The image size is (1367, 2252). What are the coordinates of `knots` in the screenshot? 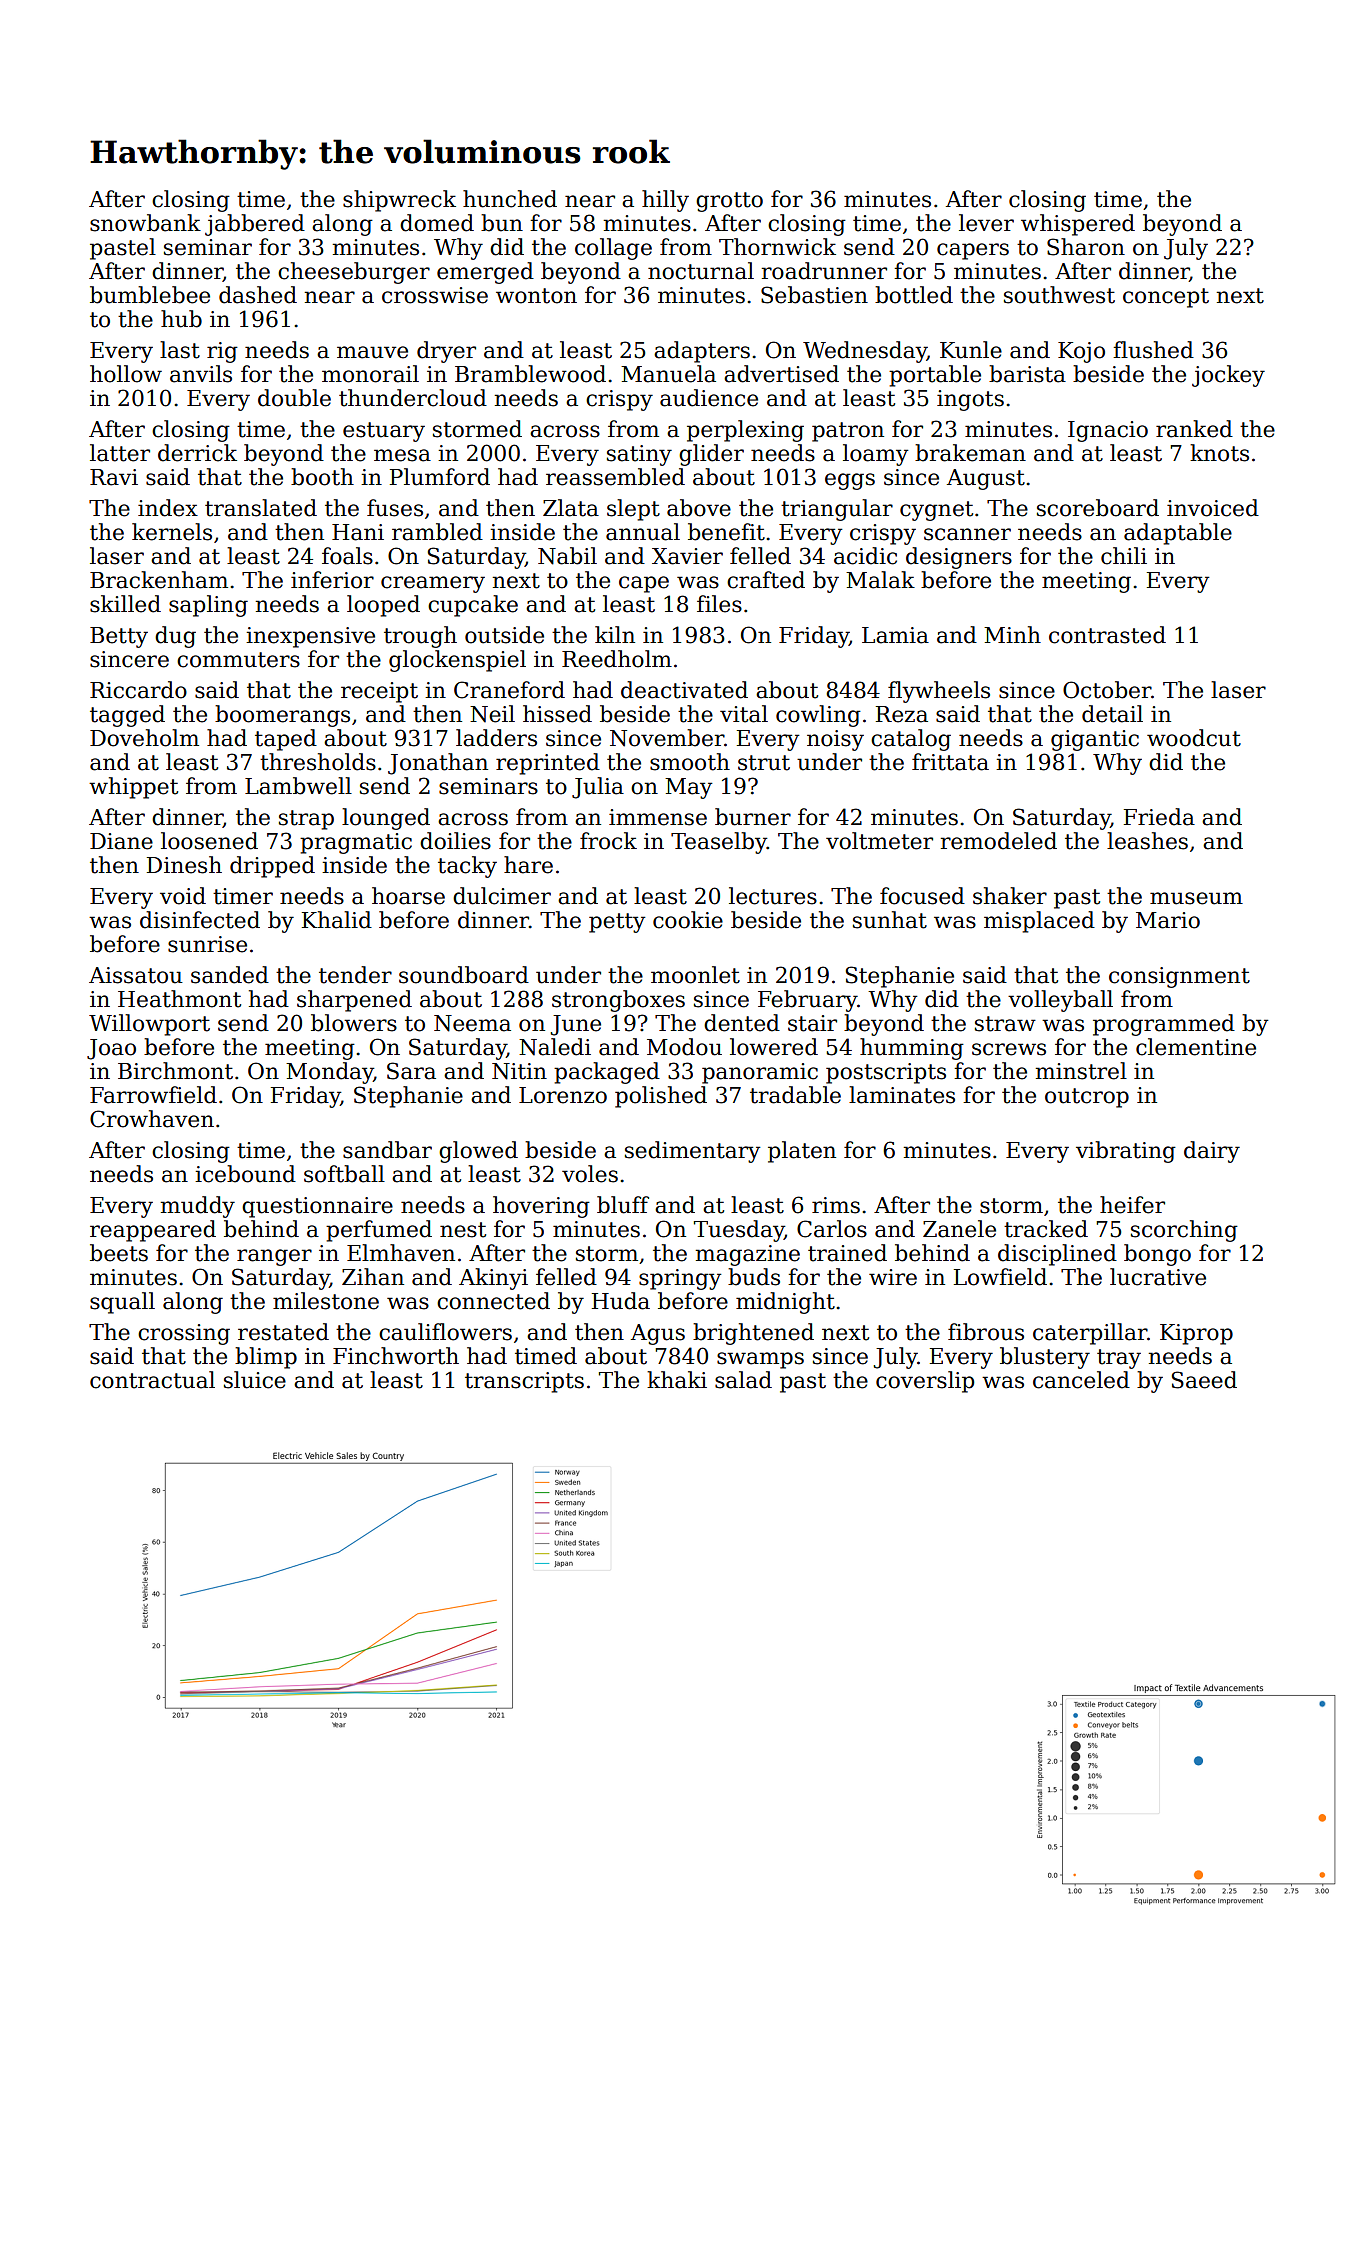 It's located at (1219, 453).
